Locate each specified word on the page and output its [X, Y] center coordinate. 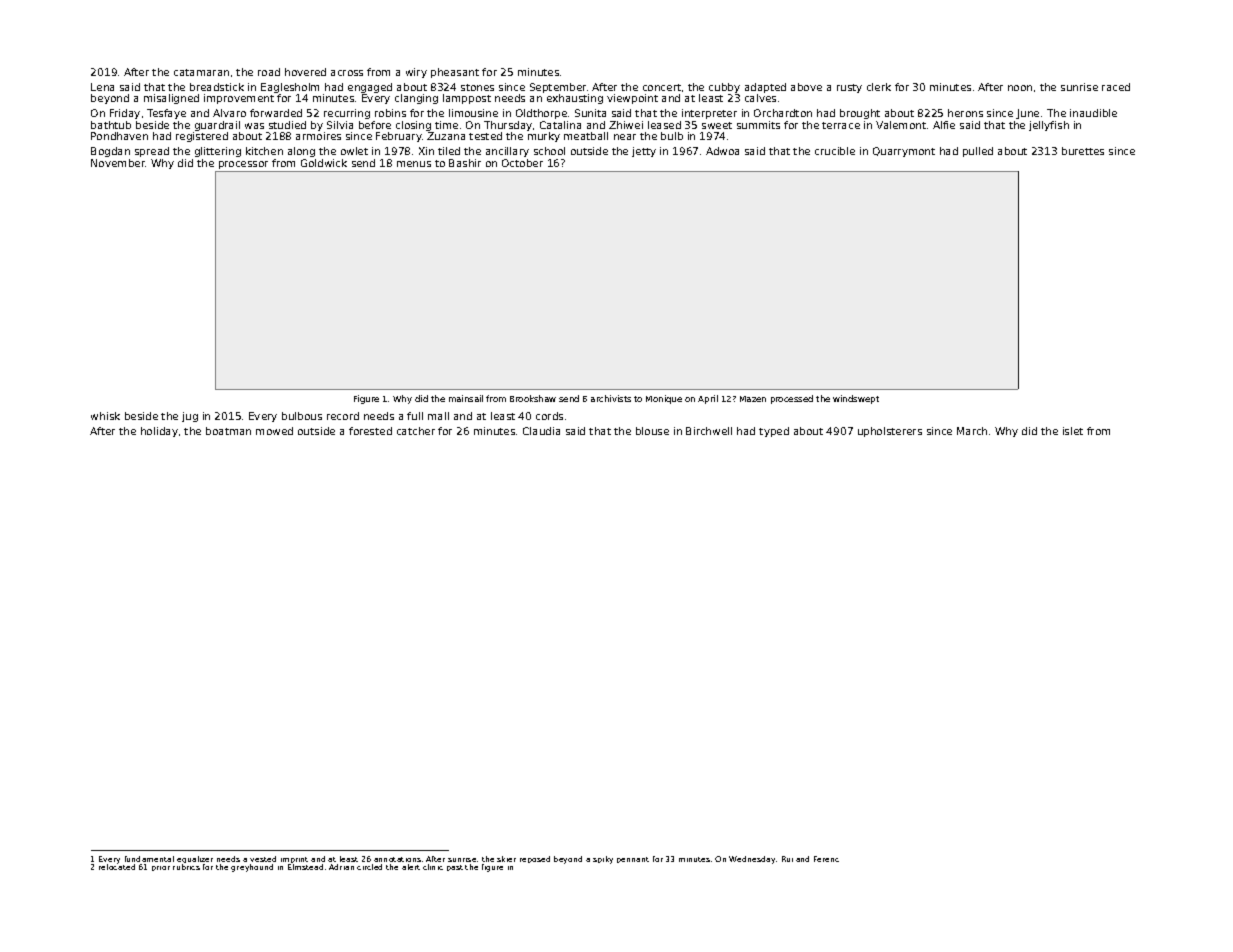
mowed [274, 431]
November [118, 163]
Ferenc [826, 859]
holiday [159, 432]
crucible [835, 151]
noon [1020, 88]
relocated [117, 867]
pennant [633, 860]
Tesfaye [166, 114]
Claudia [541, 431]
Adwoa [722, 151]
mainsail [466, 398]
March [972, 431]
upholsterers [890, 432]
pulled [978, 152]
